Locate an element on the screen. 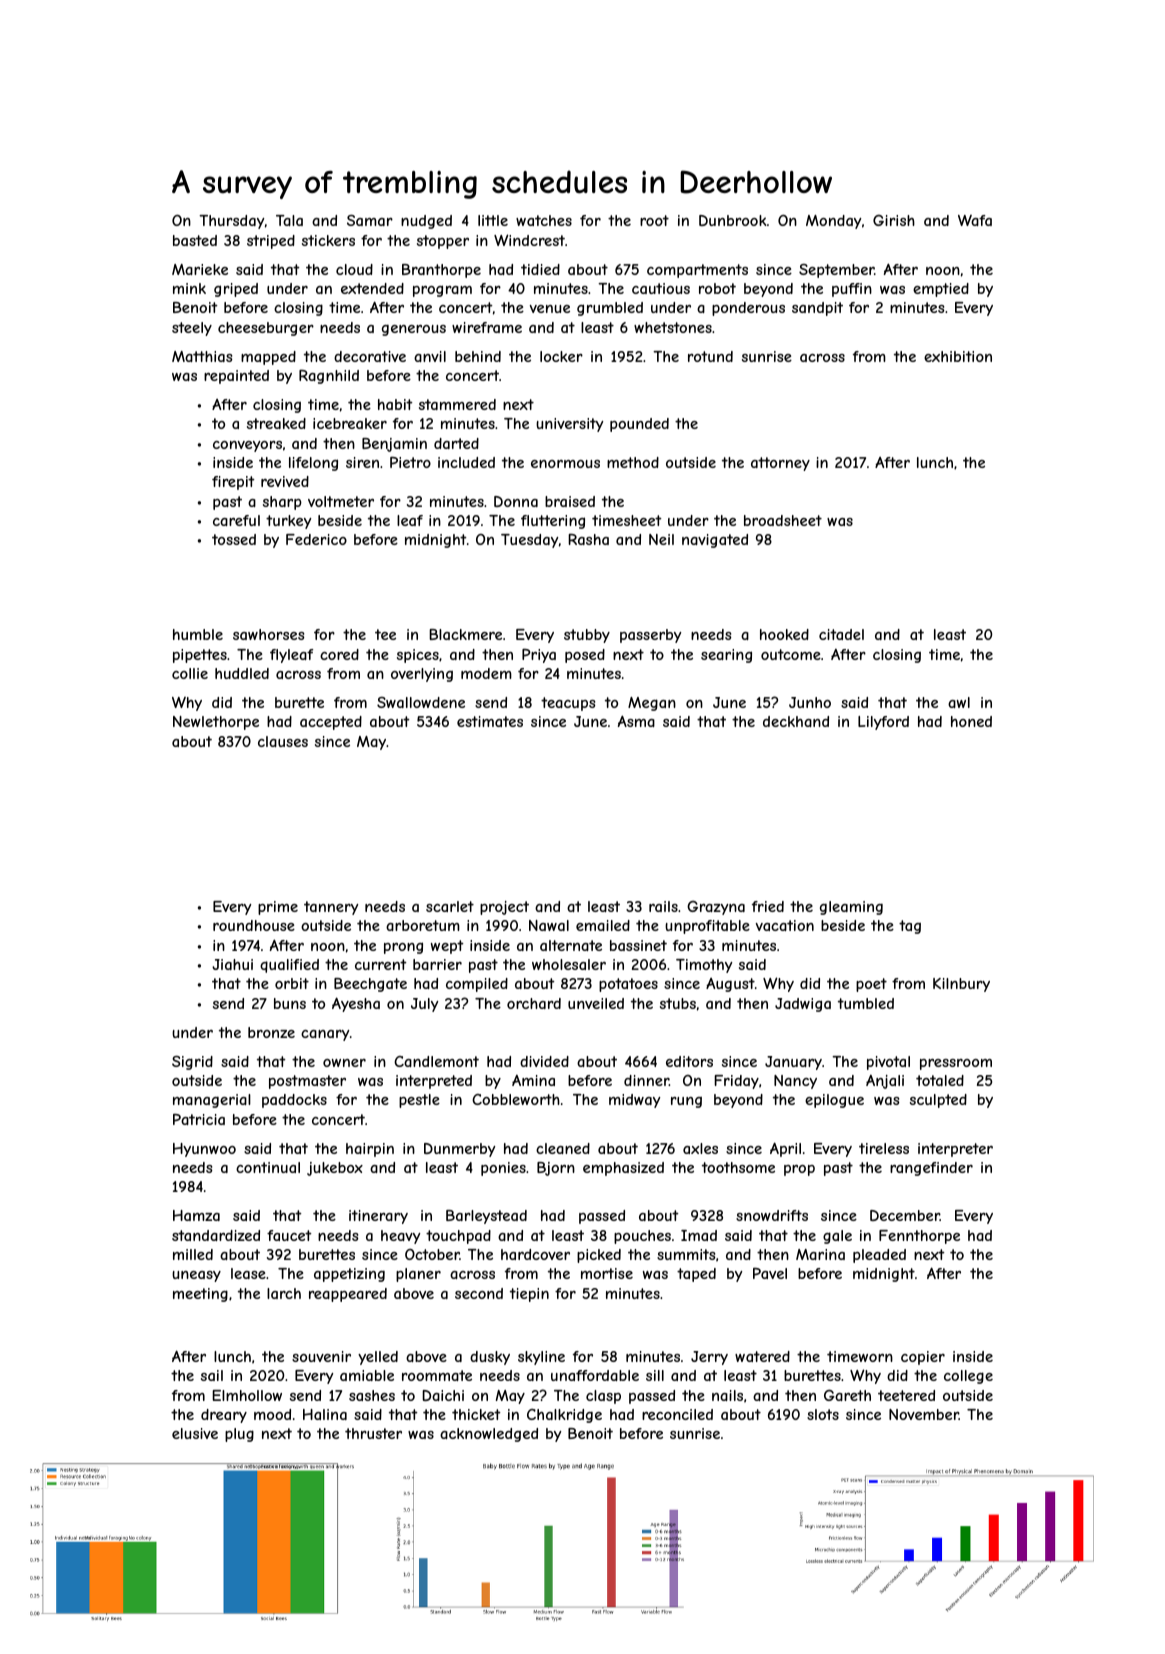 The width and height of the screenshot is (1165, 1654). rotund is located at coordinates (710, 356).
